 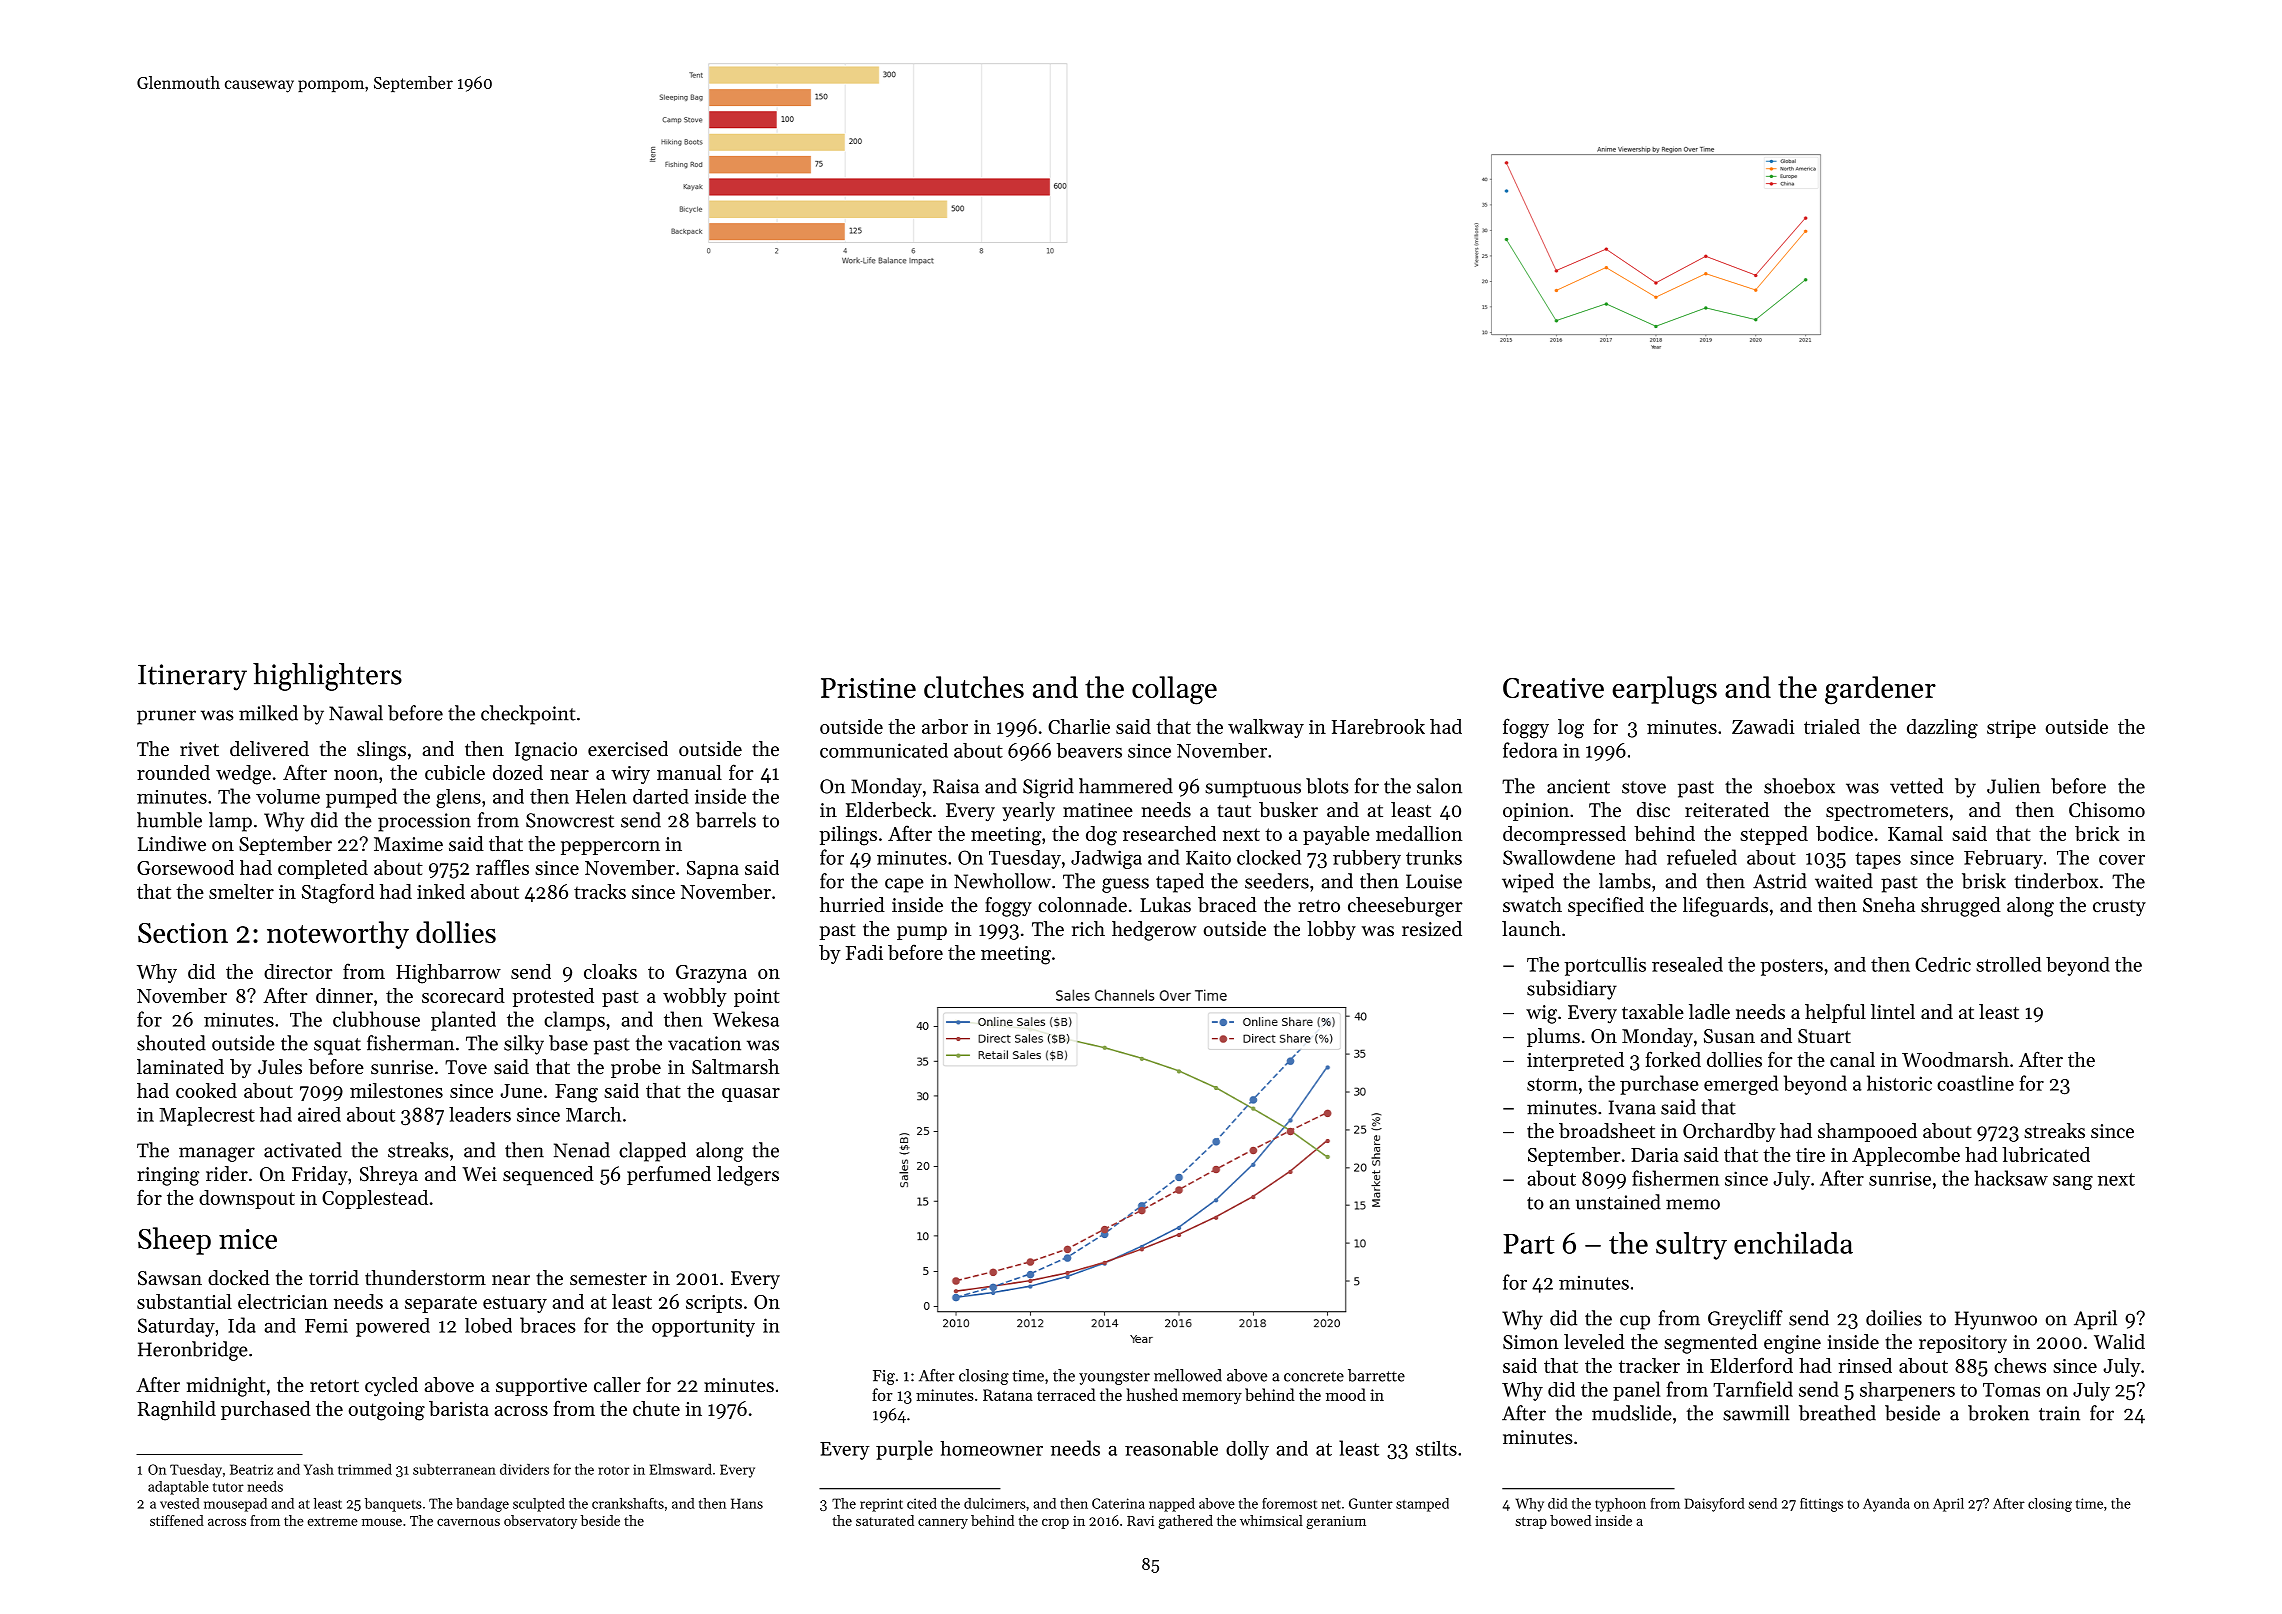 What do you see at coordinates (333, 1521) in the page?
I see `extreme` at bounding box center [333, 1521].
